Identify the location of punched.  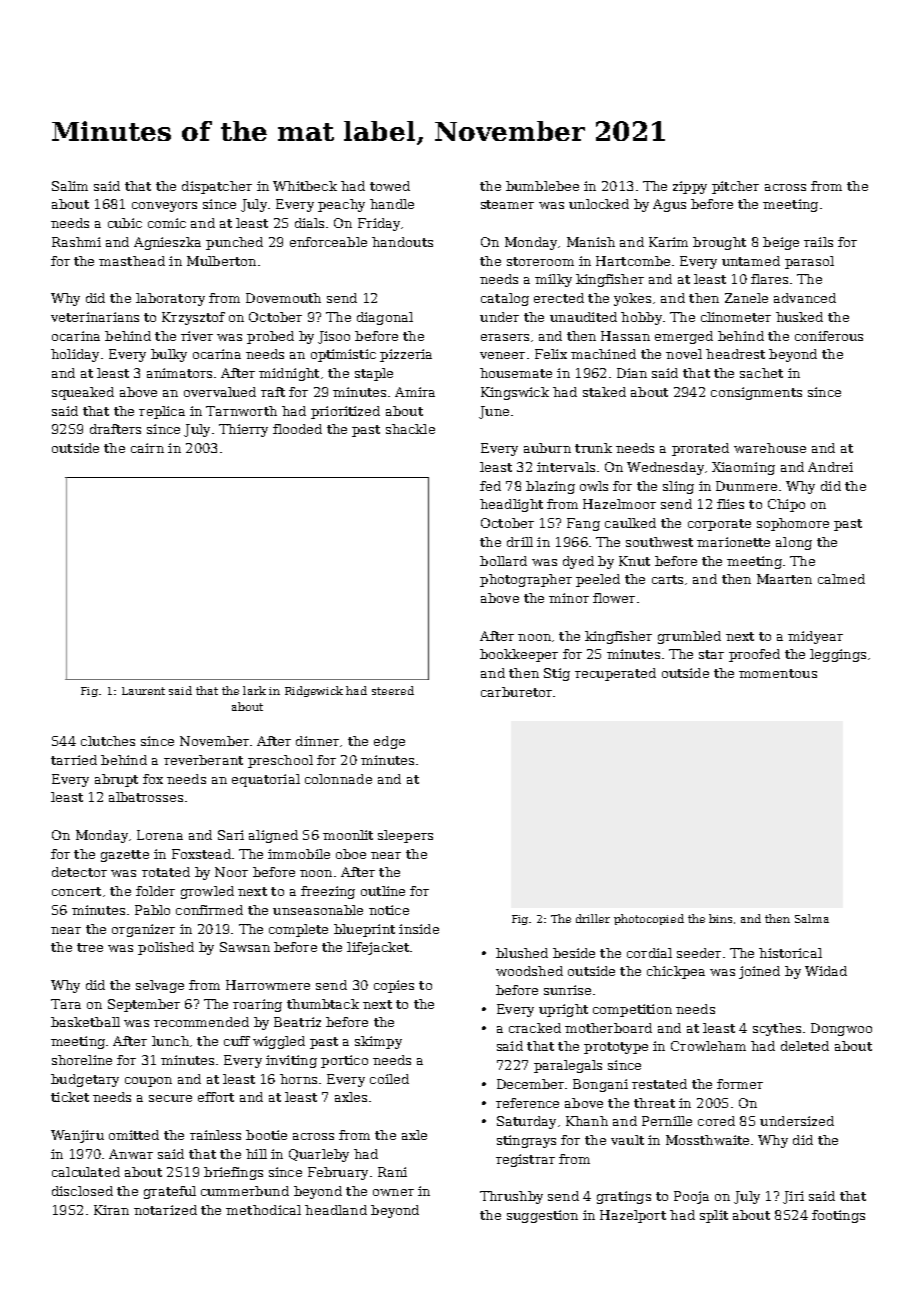
(234, 243).
